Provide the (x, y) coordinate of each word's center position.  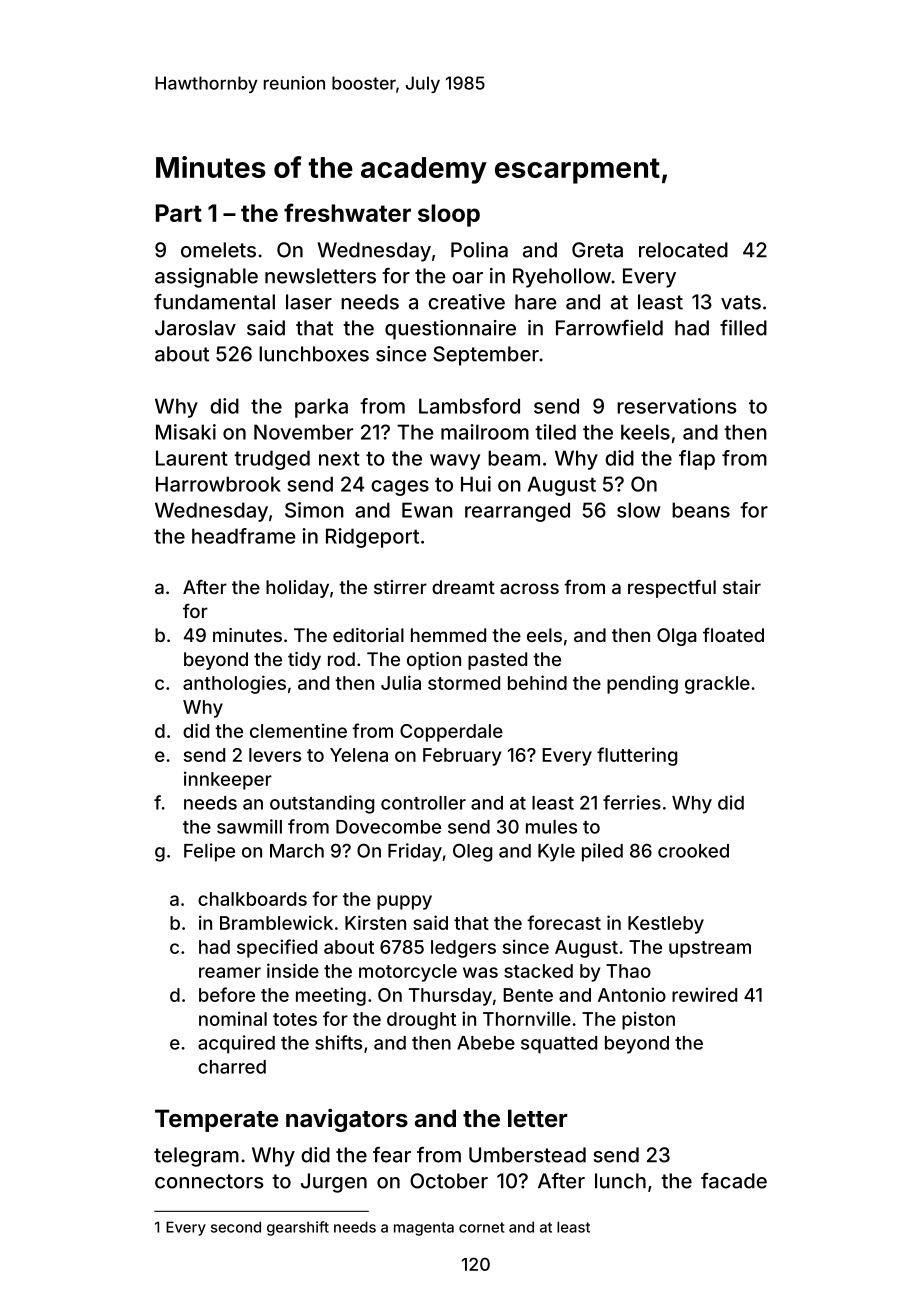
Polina (479, 250)
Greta (597, 250)
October (449, 1181)
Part (179, 213)
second (236, 1227)
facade (734, 1181)
